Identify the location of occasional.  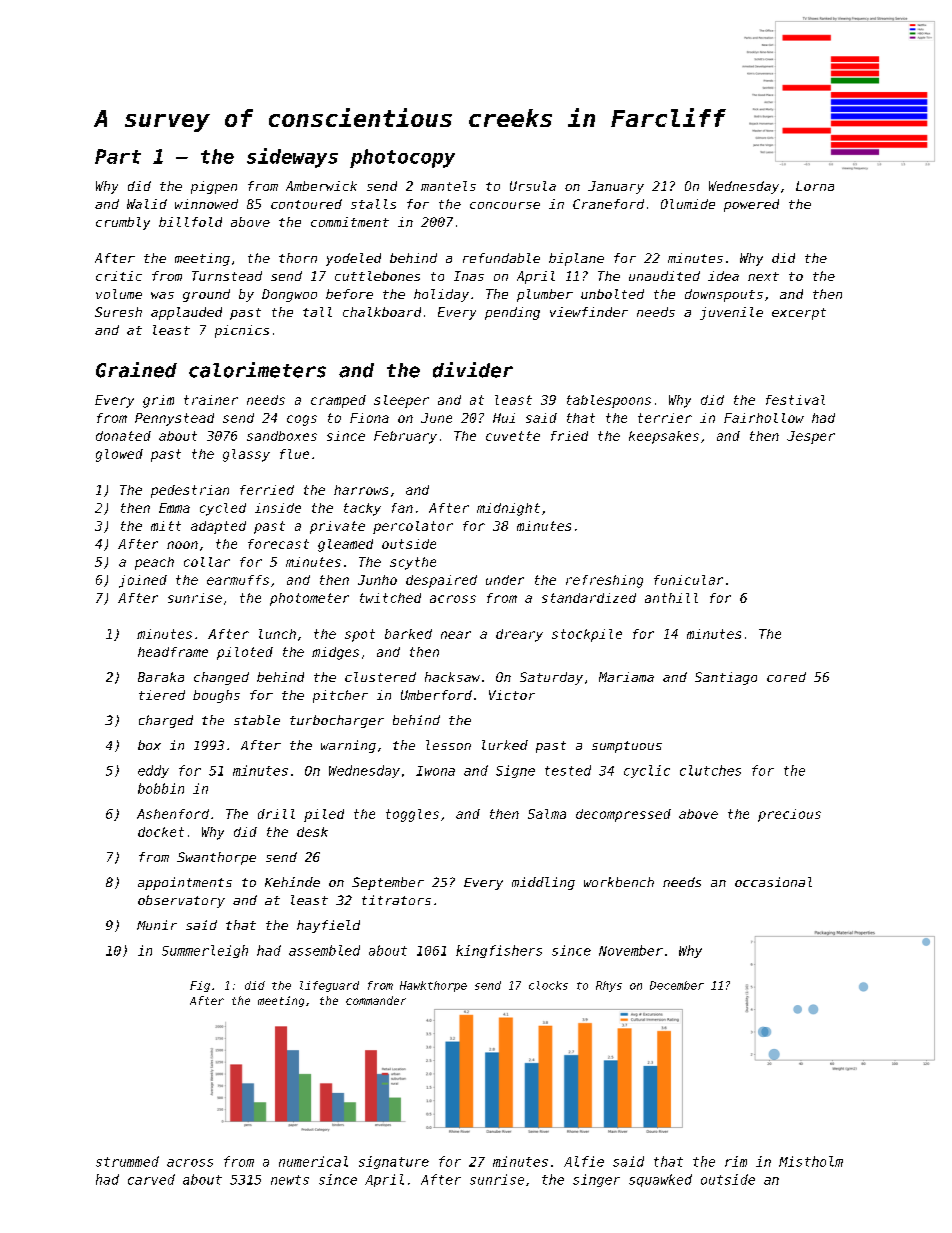
(773, 882).
